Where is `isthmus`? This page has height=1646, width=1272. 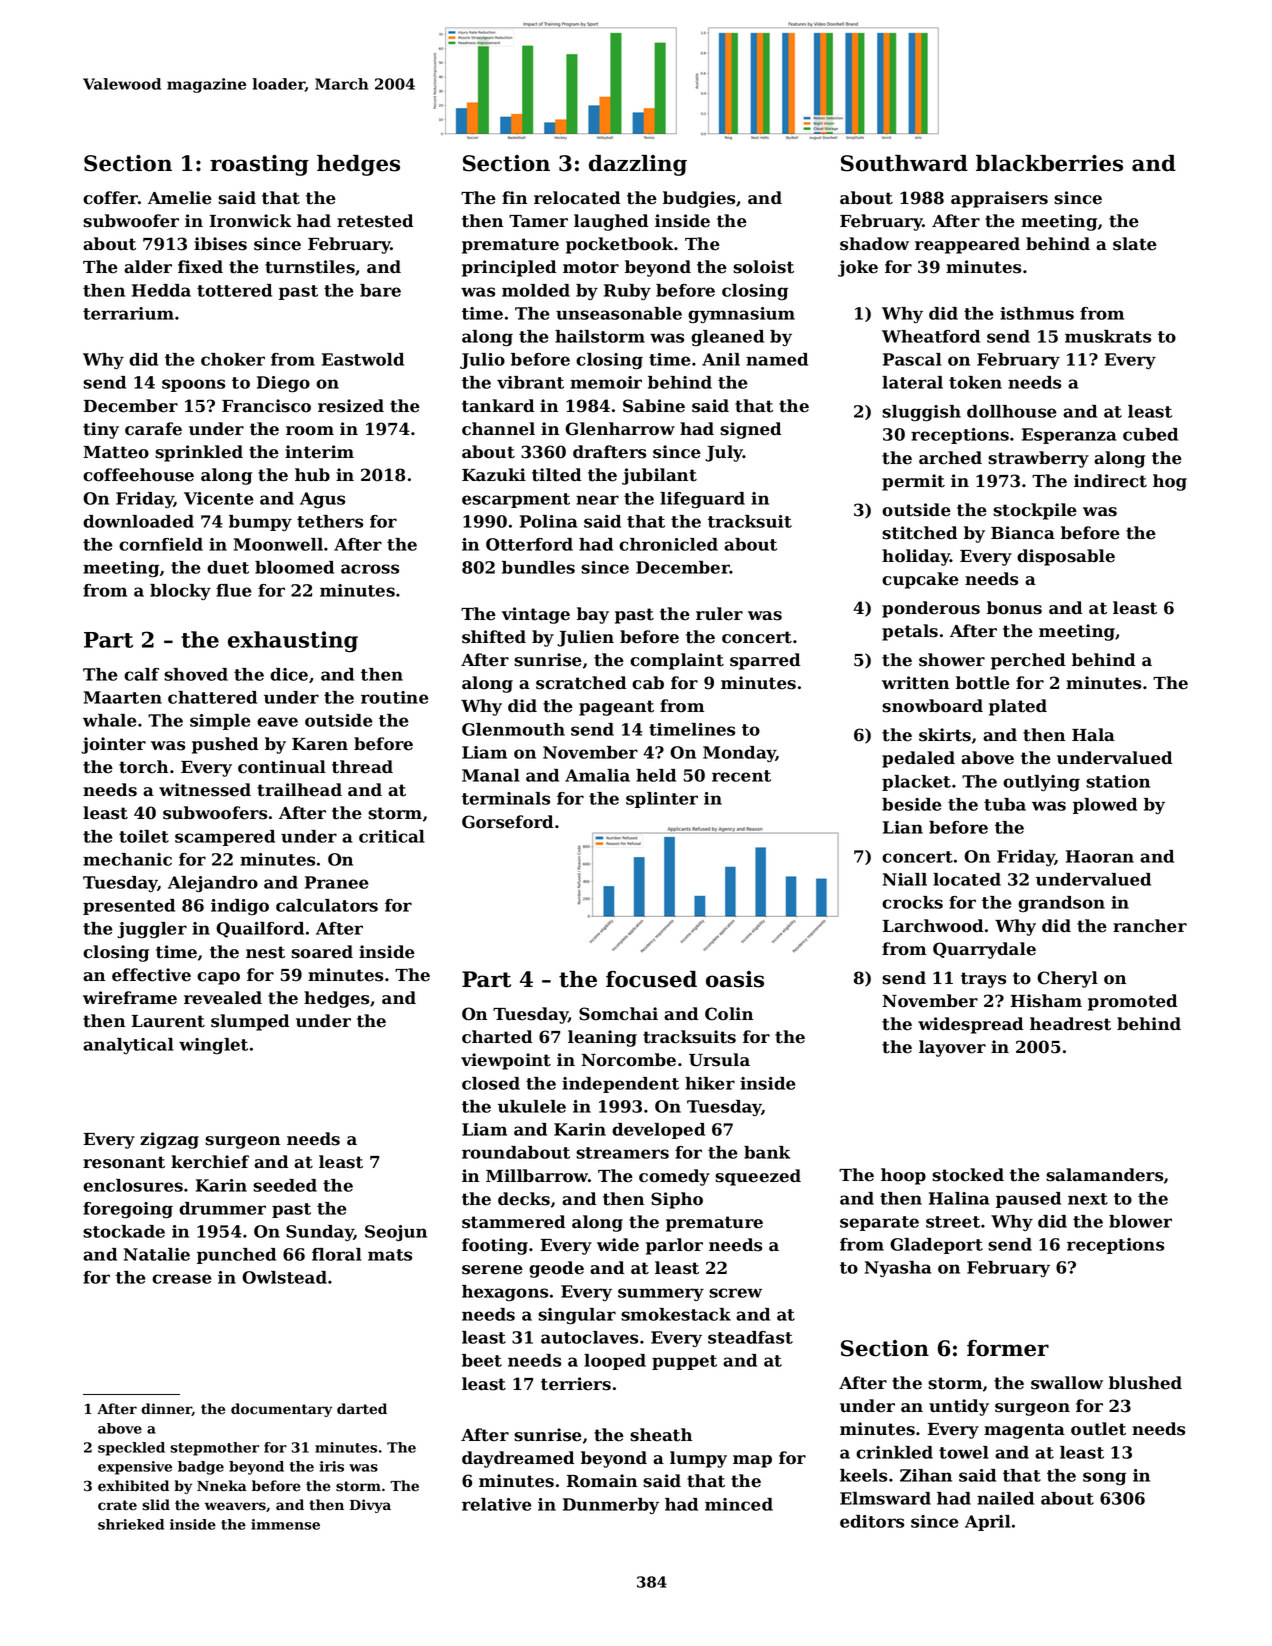 isthmus is located at coordinates (1037, 313).
